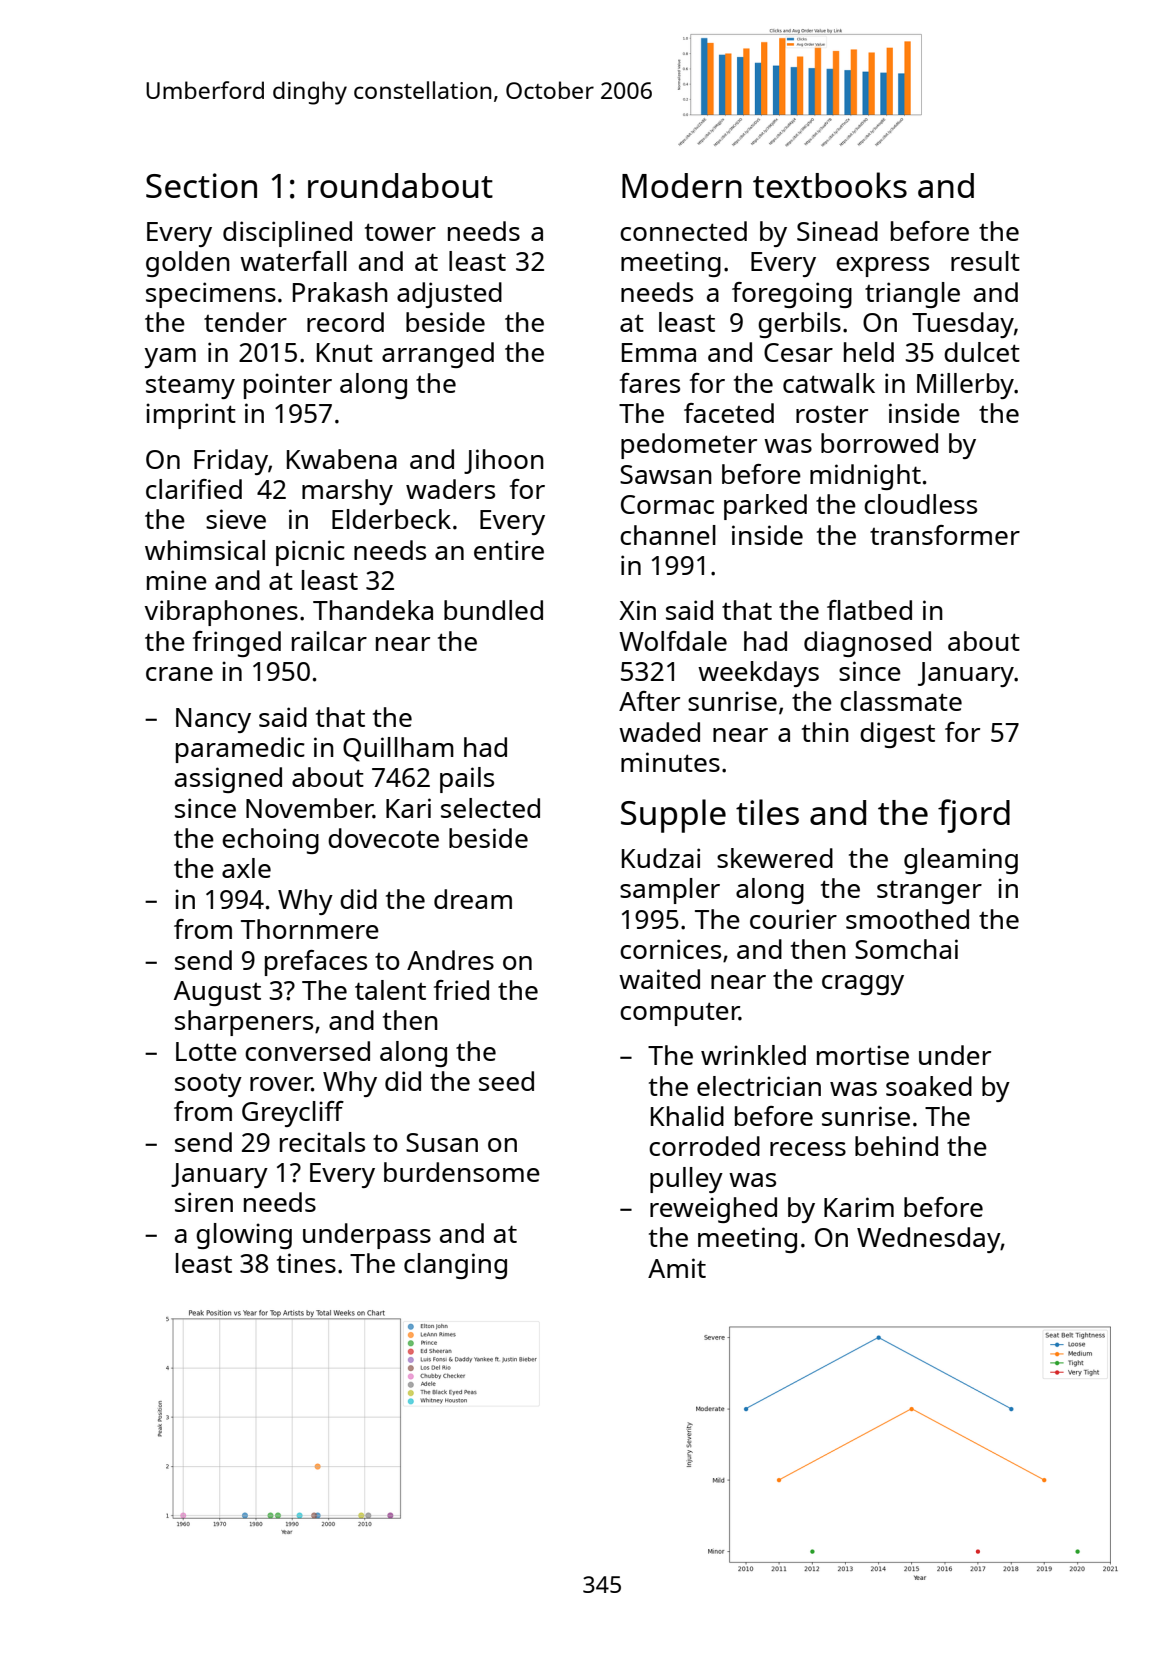 Image resolution: width=1165 pixels, height=1654 pixels. I want to click on fringed, so click(237, 644).
